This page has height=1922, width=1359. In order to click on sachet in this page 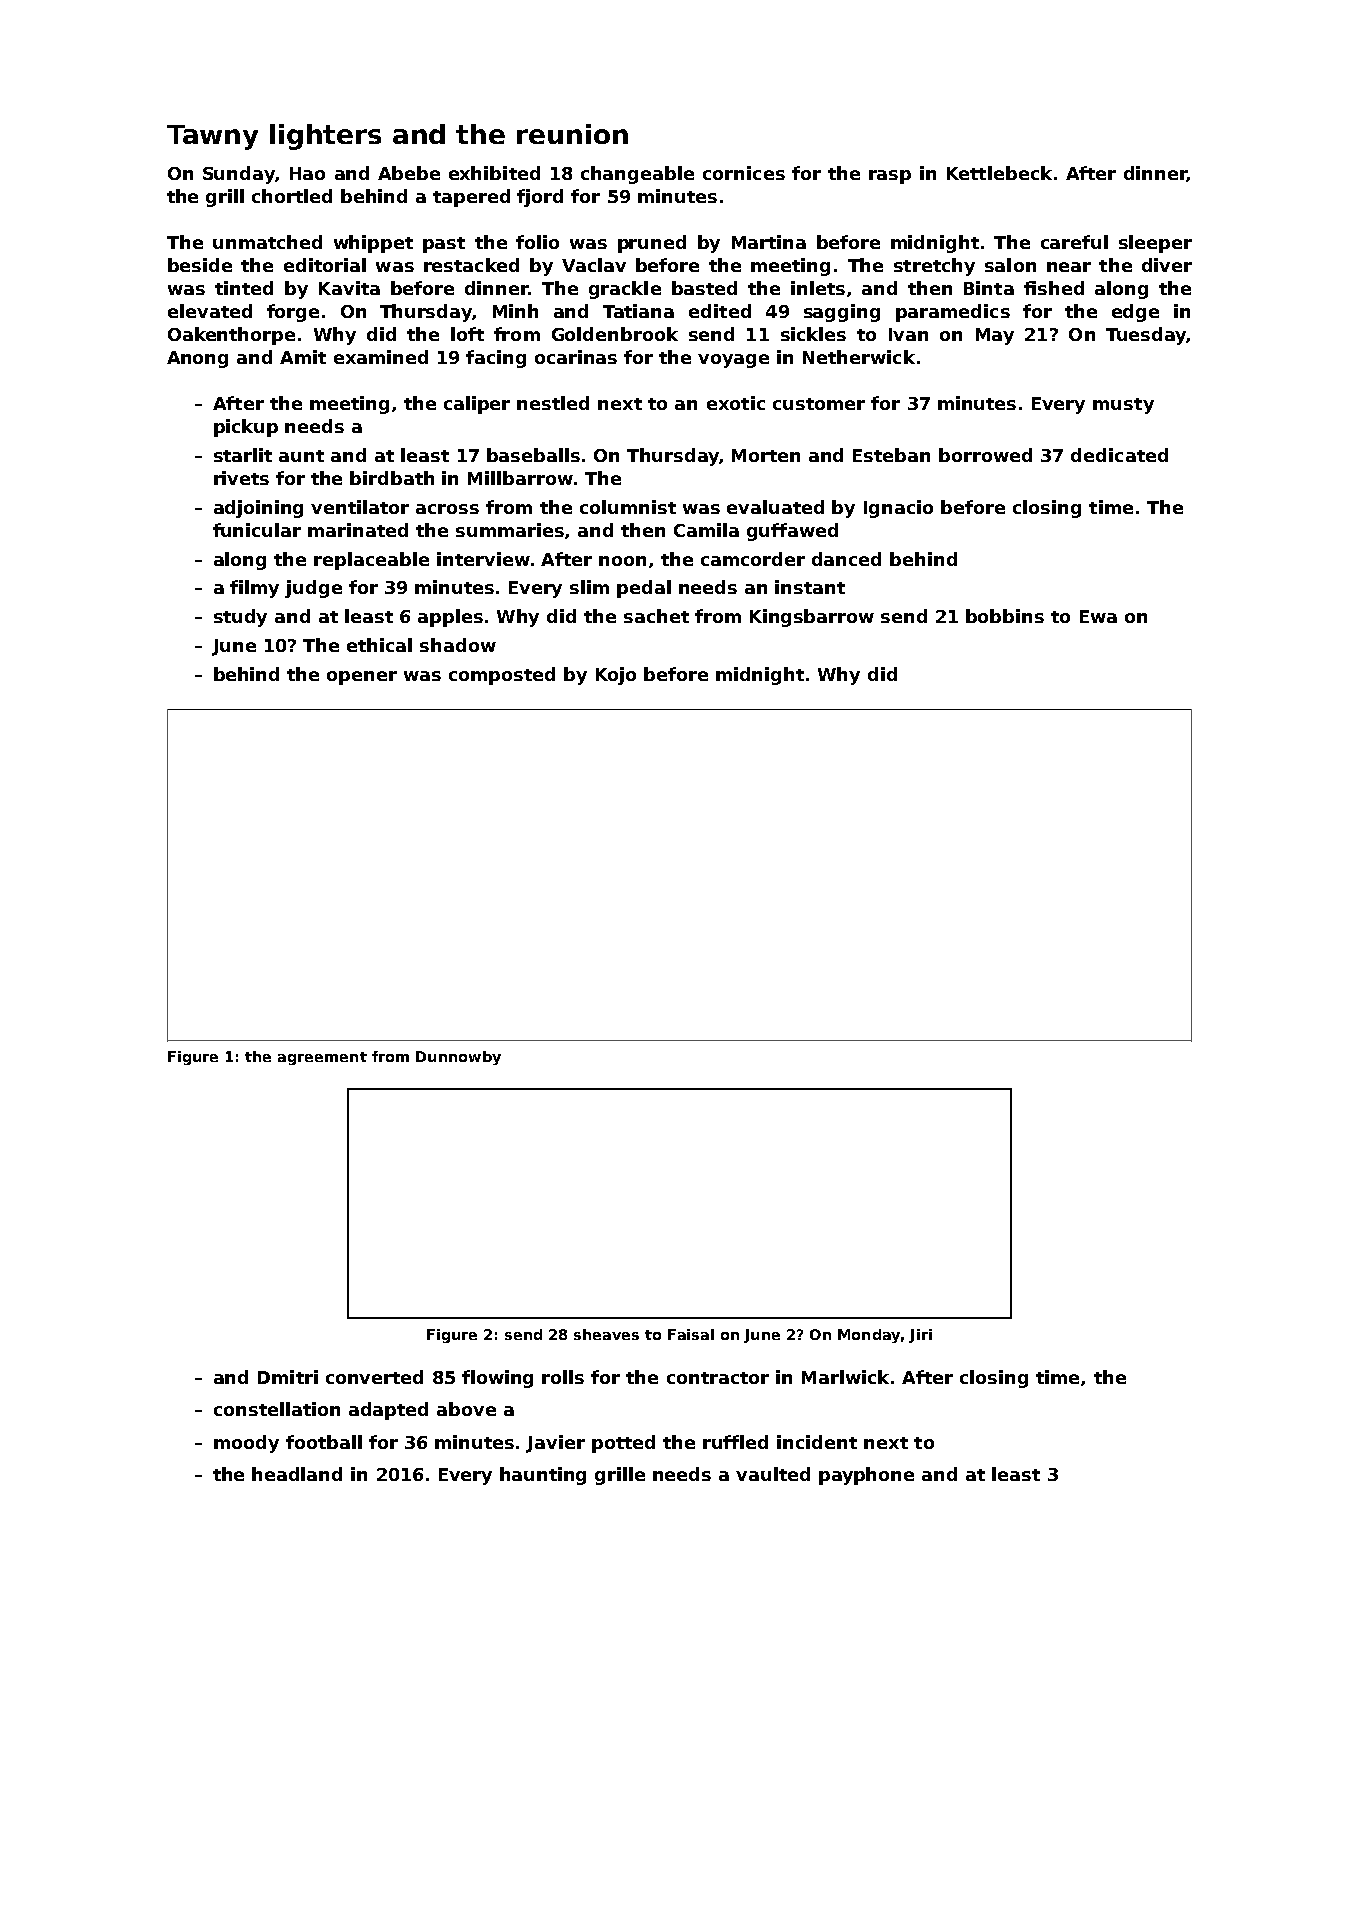, I will do `click(656, 616)`.
